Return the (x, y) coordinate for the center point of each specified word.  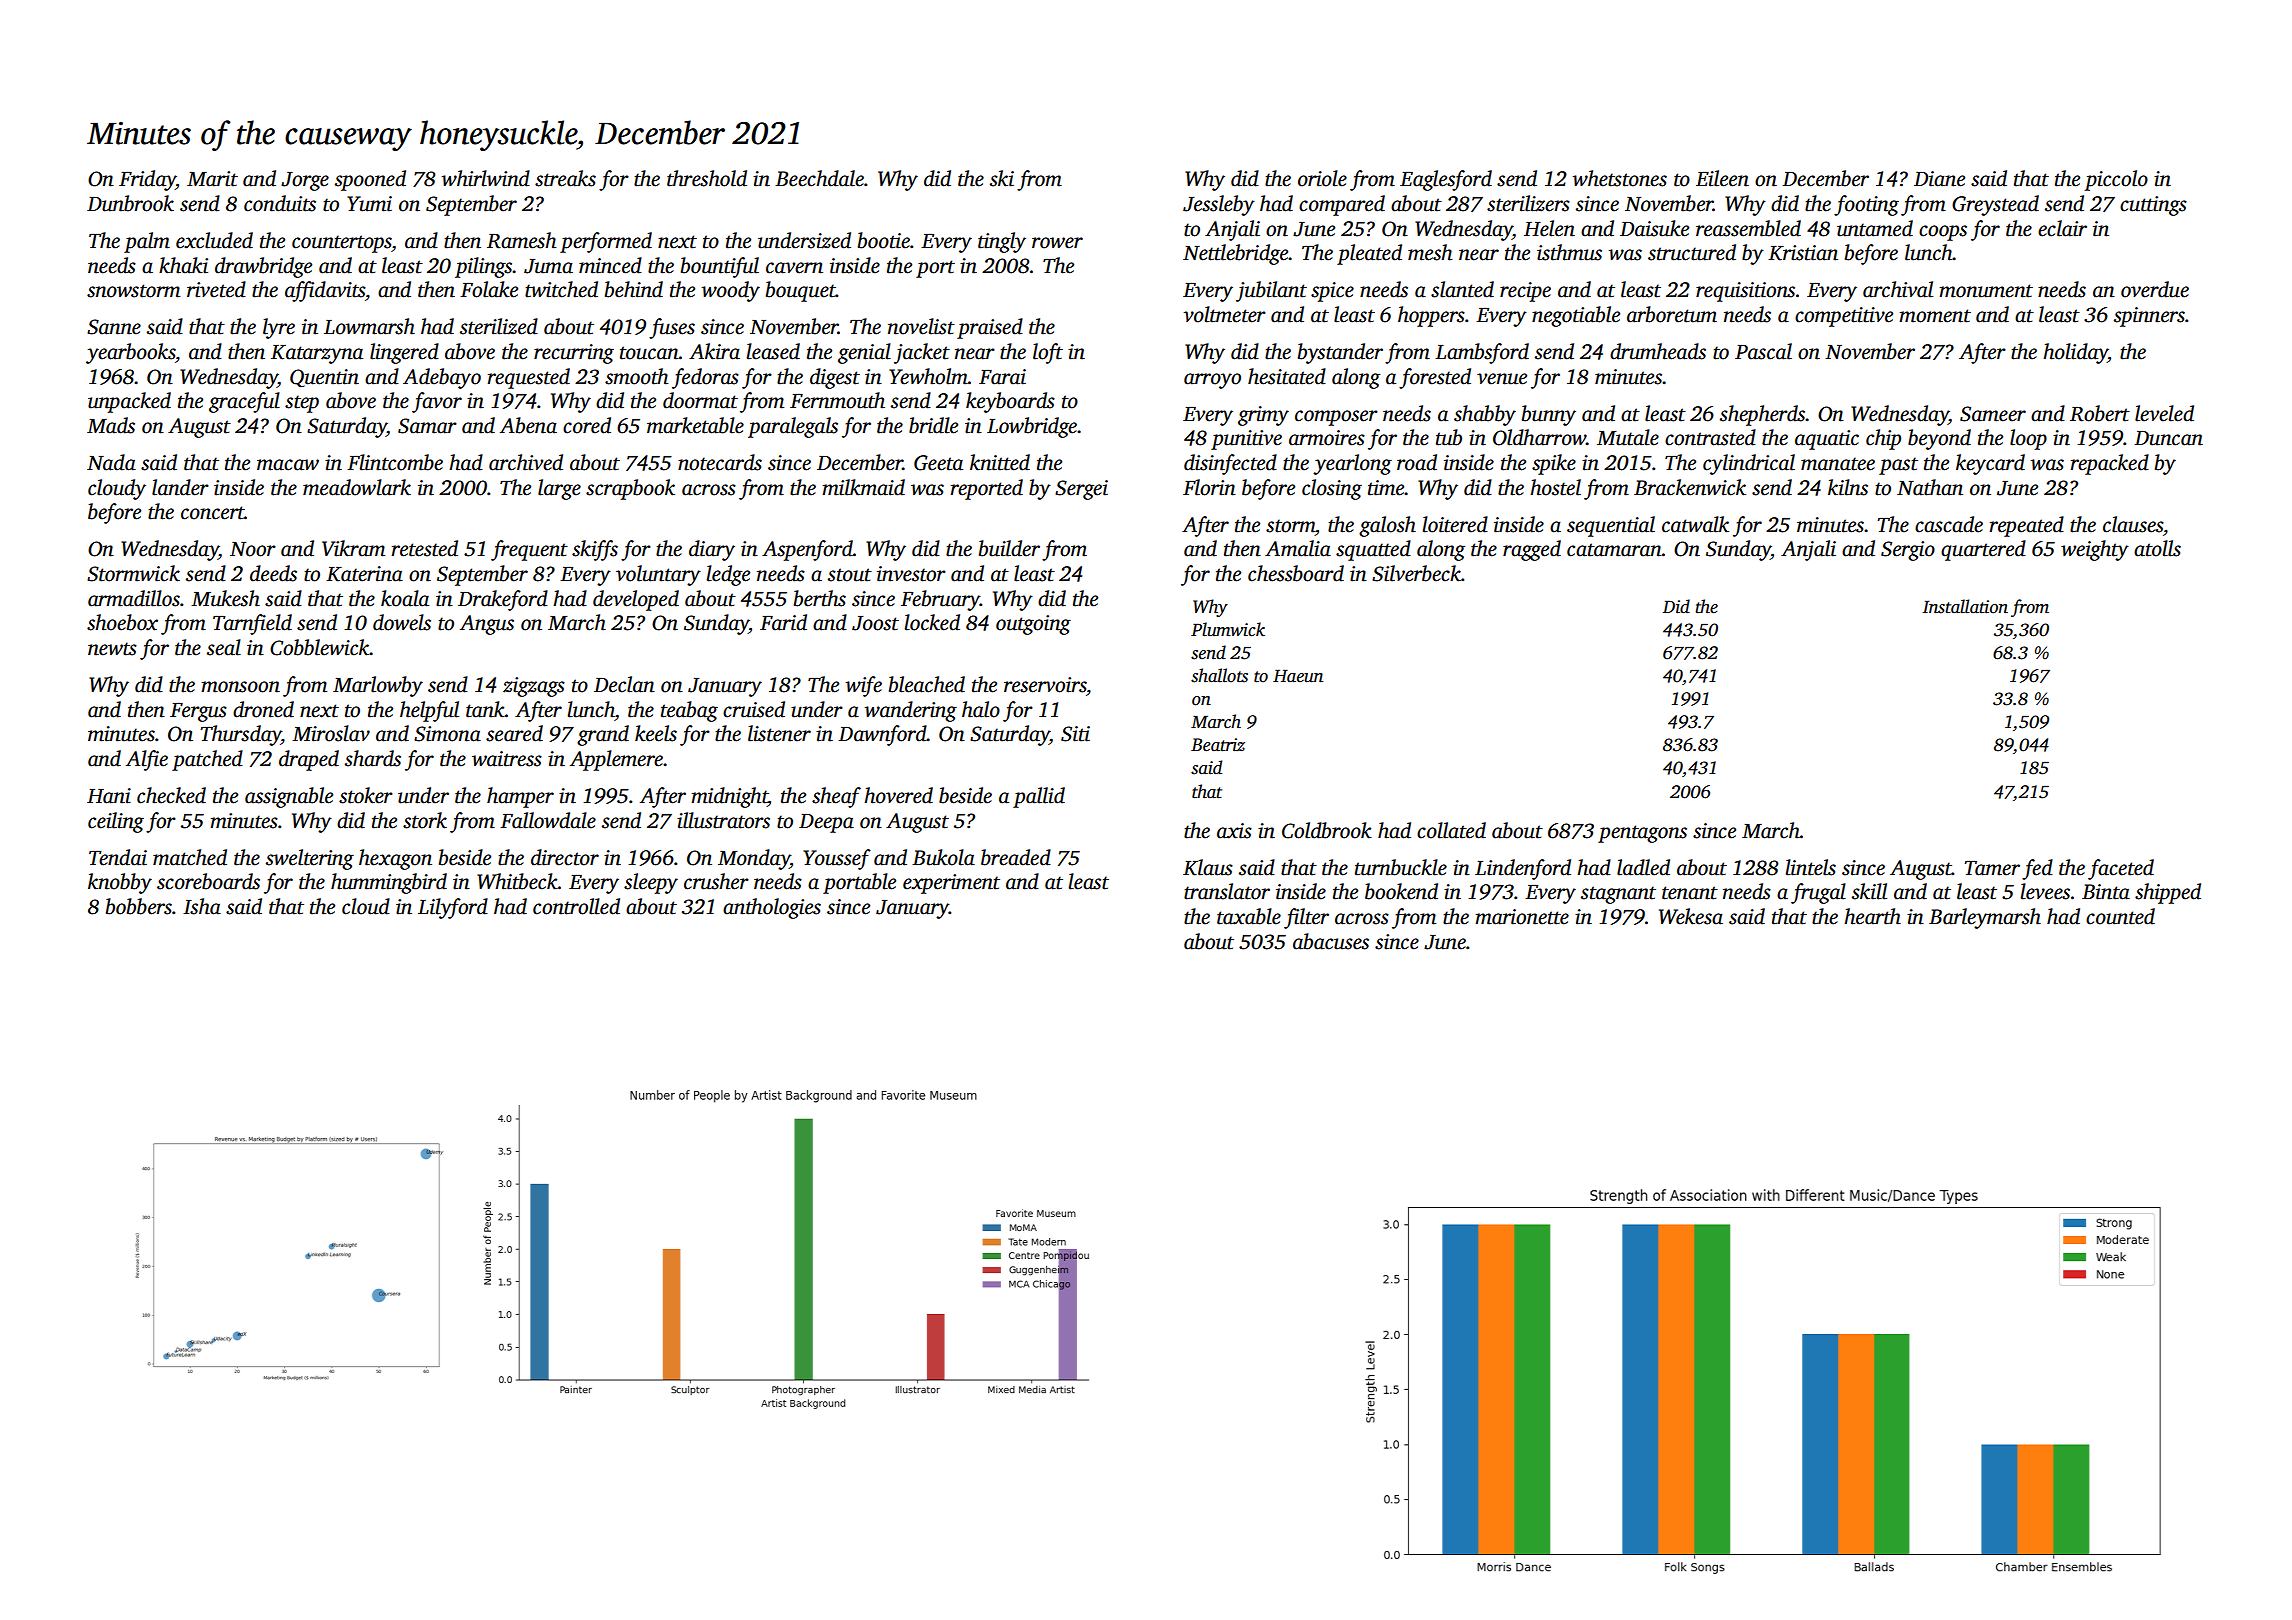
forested (1435, 378)
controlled (576, 906)
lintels (1811, 867)
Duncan (2168, 438)
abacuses (1331, 941)
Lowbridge (1032, 427)
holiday (2075, 353)
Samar (427, 426)
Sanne (114, 327)
